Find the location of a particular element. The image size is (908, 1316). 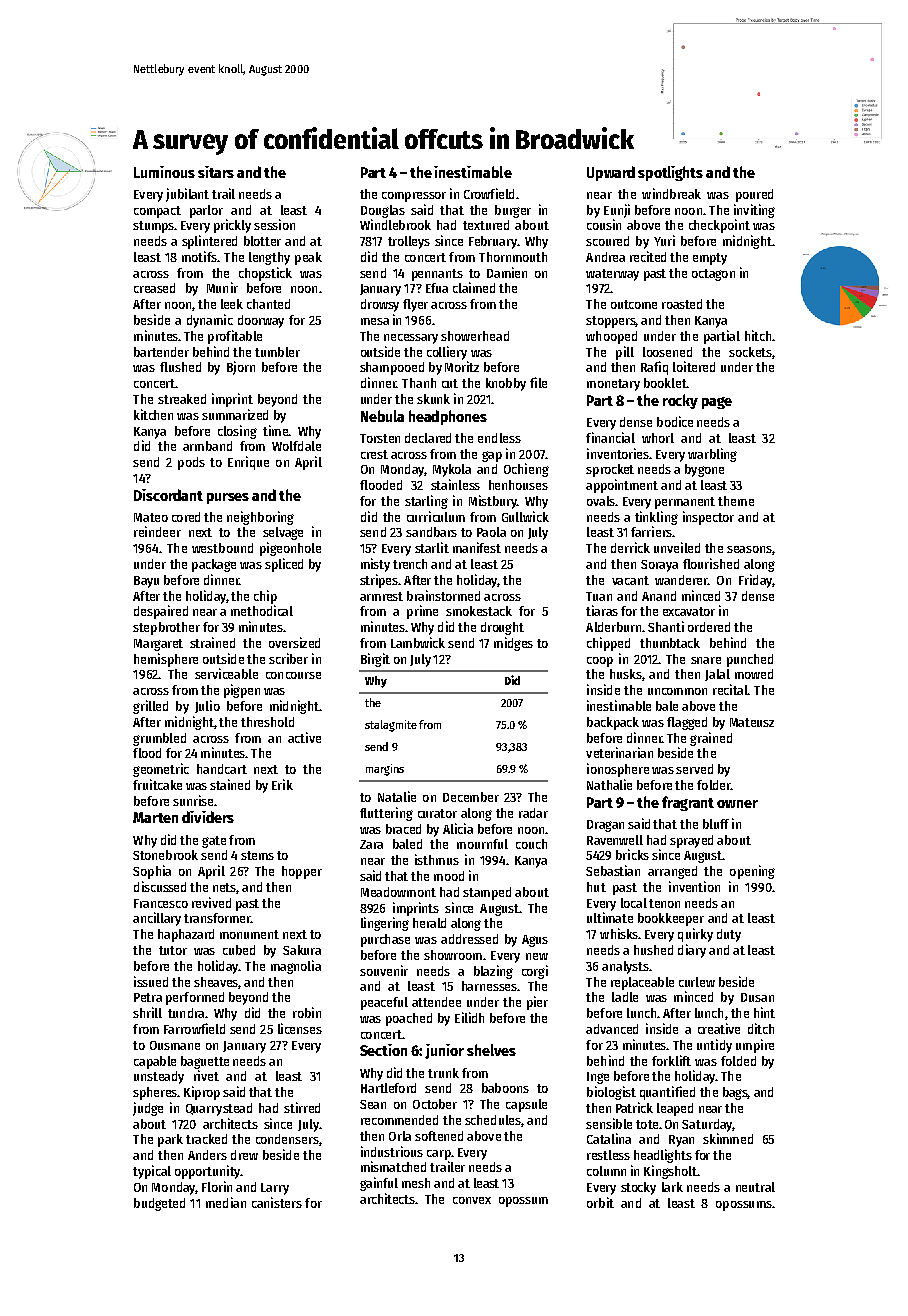

Wolfdale is located at coordinates (296, 446).
